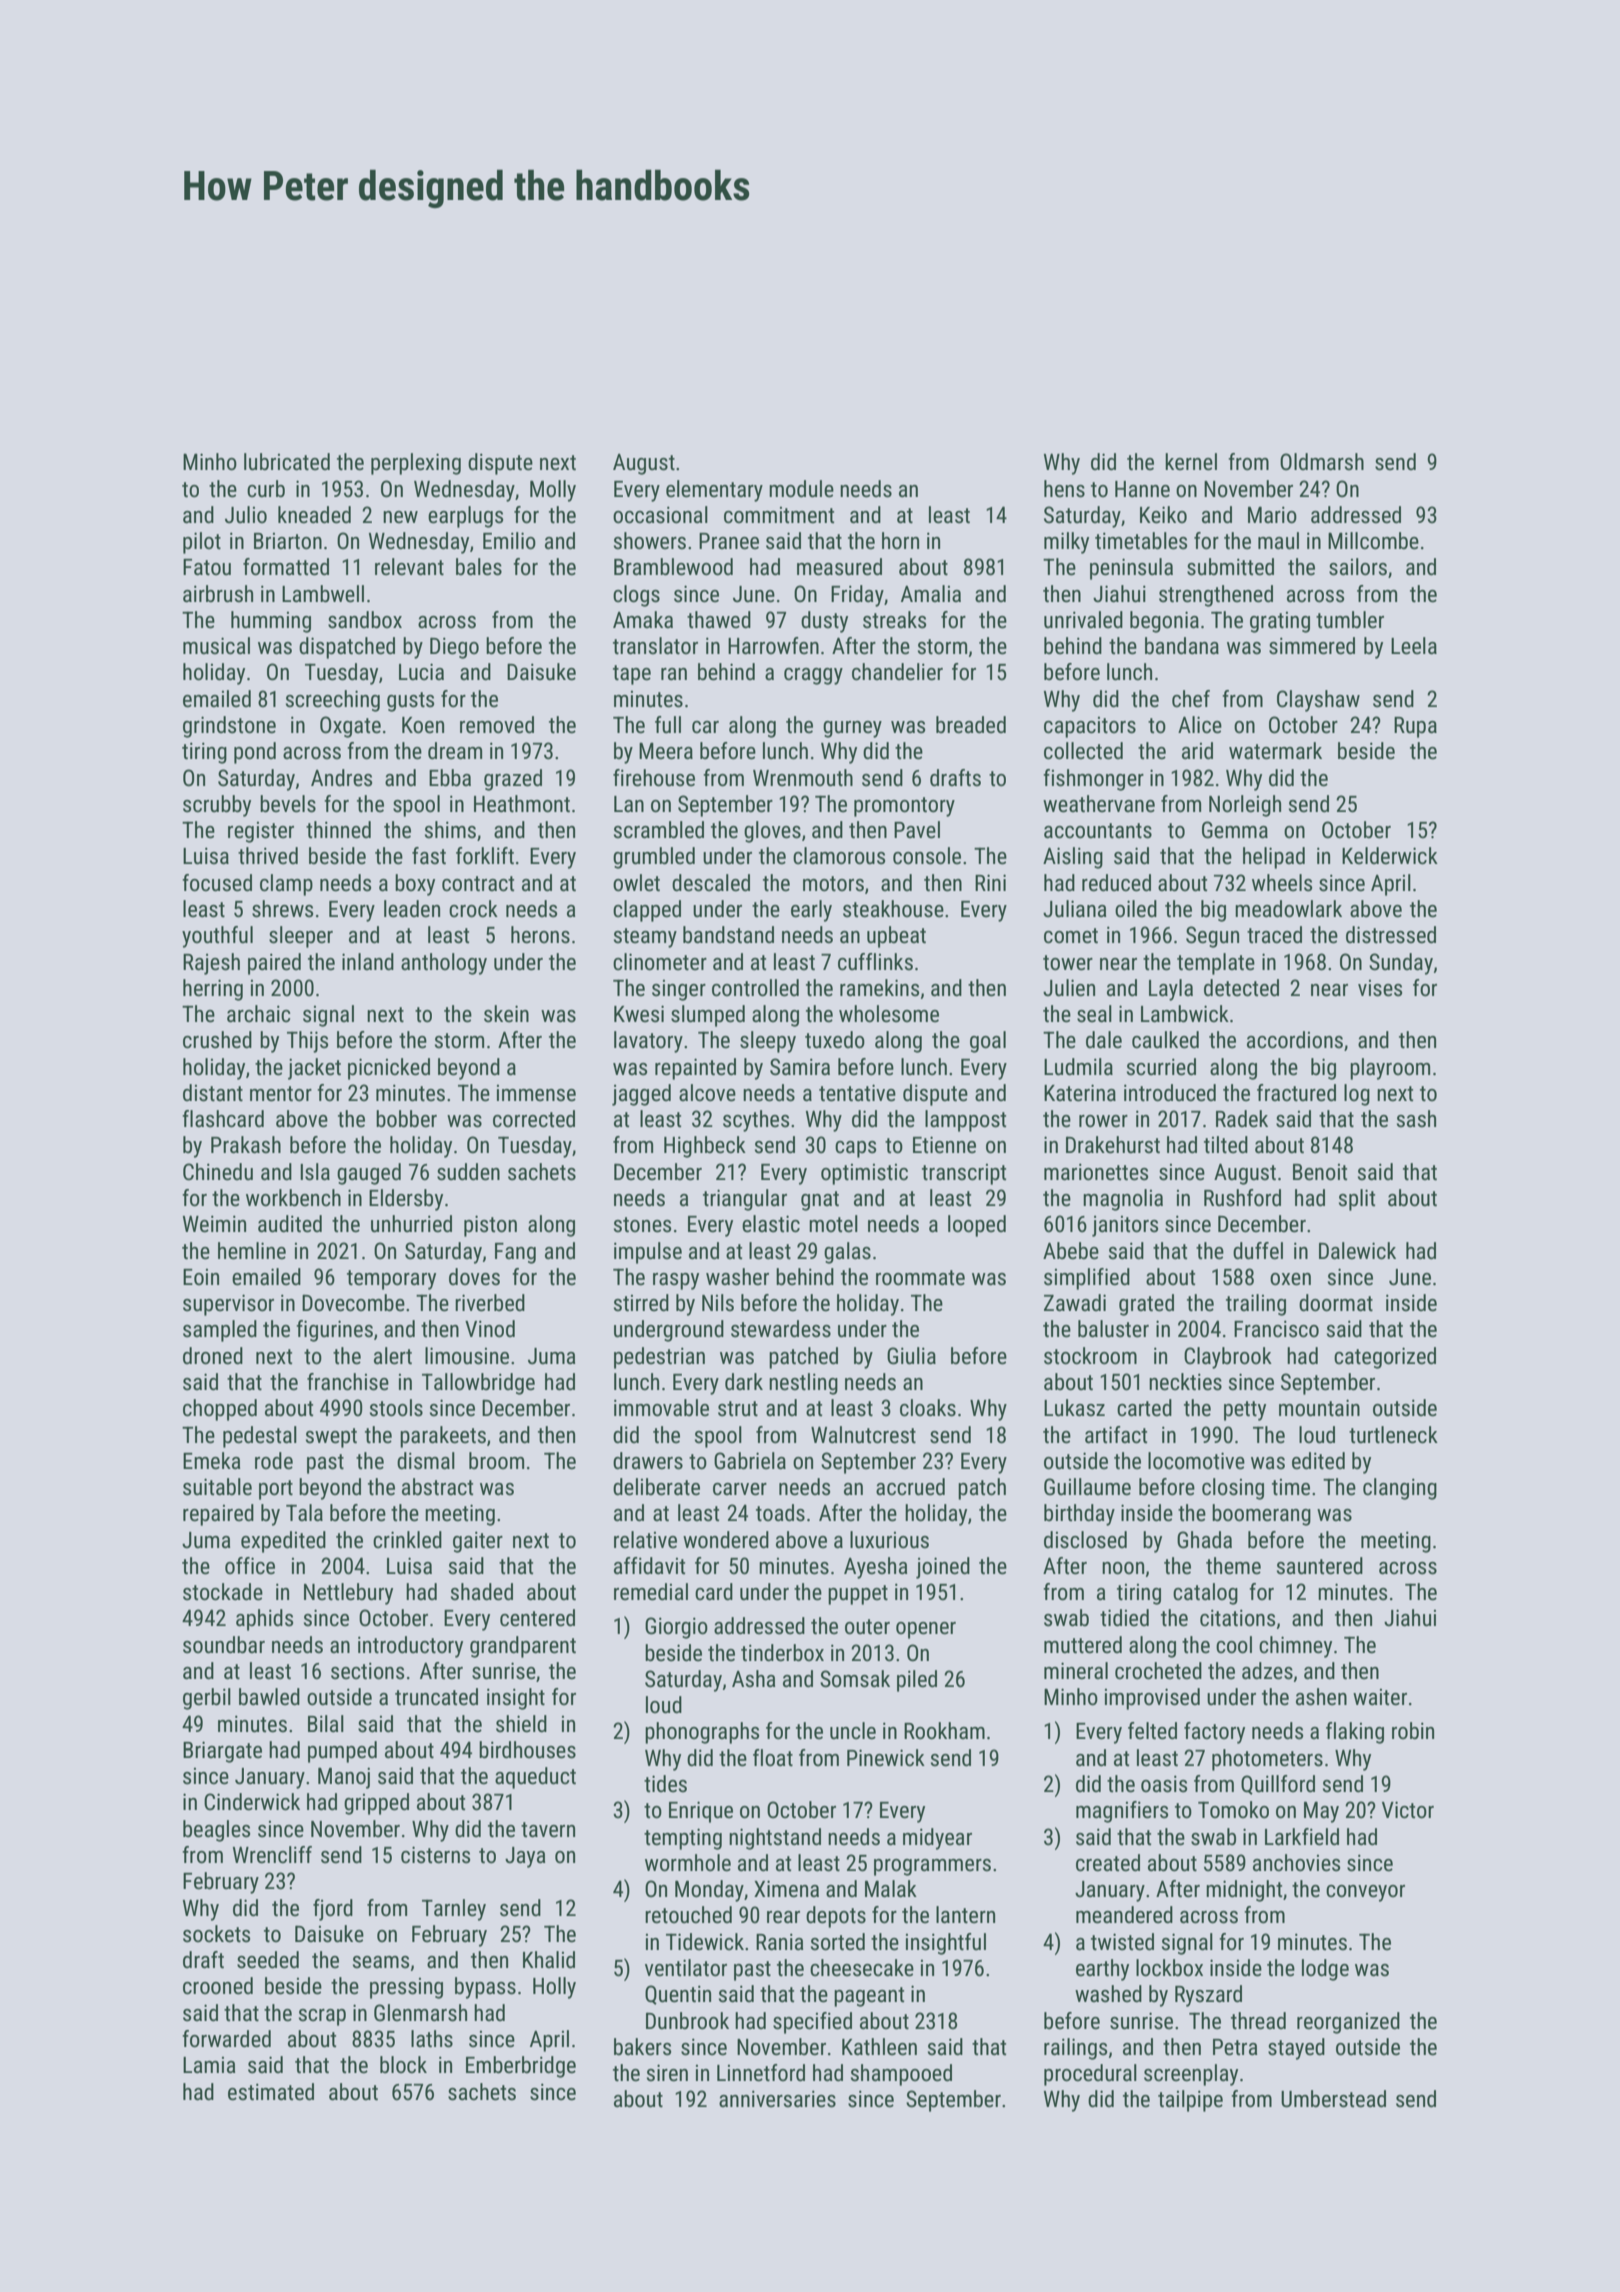  Describe the element at coordinates (403, 2065) in the screenshot. I see `block` at that location.
